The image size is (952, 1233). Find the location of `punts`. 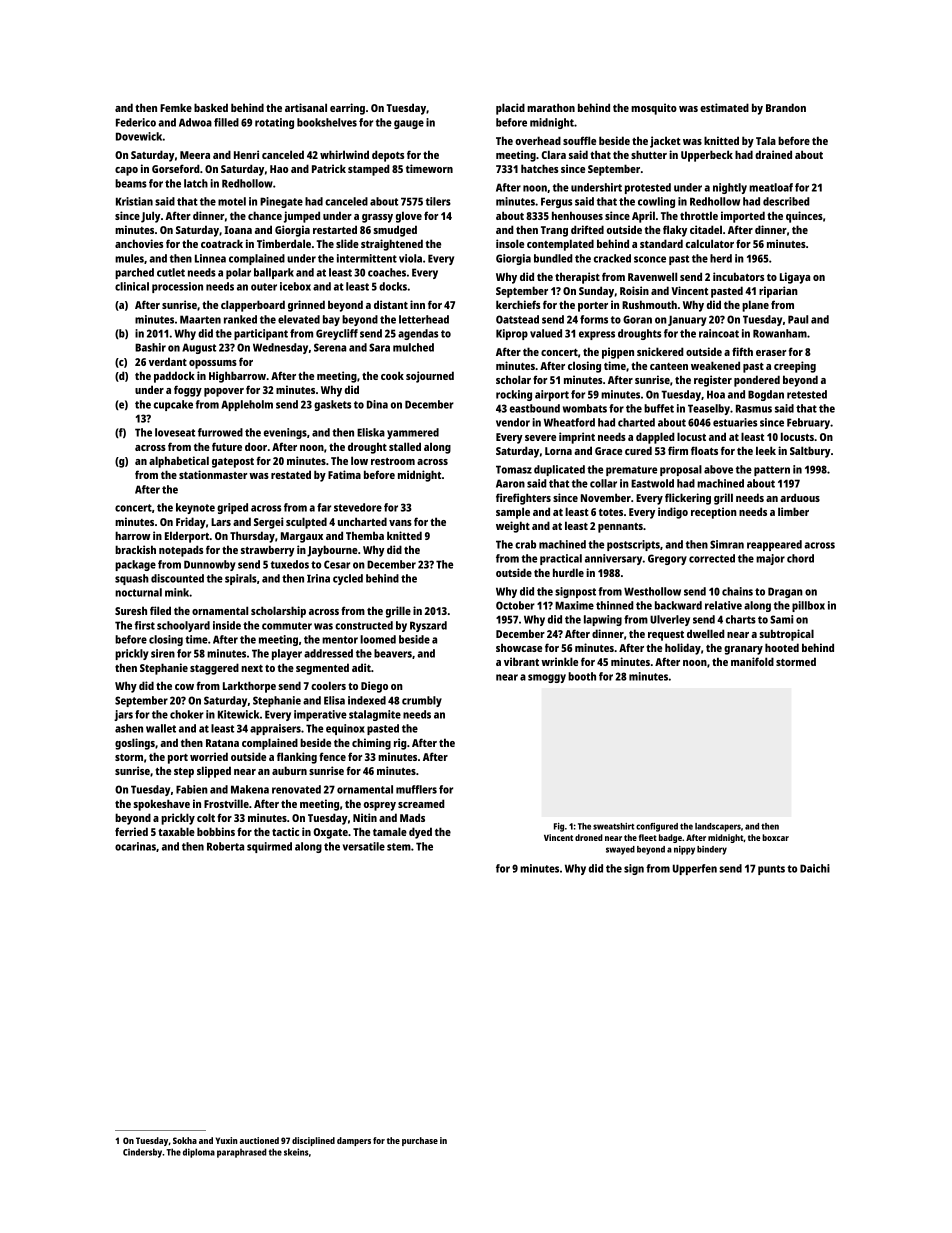

punts is located at coordinates (771, 870).
